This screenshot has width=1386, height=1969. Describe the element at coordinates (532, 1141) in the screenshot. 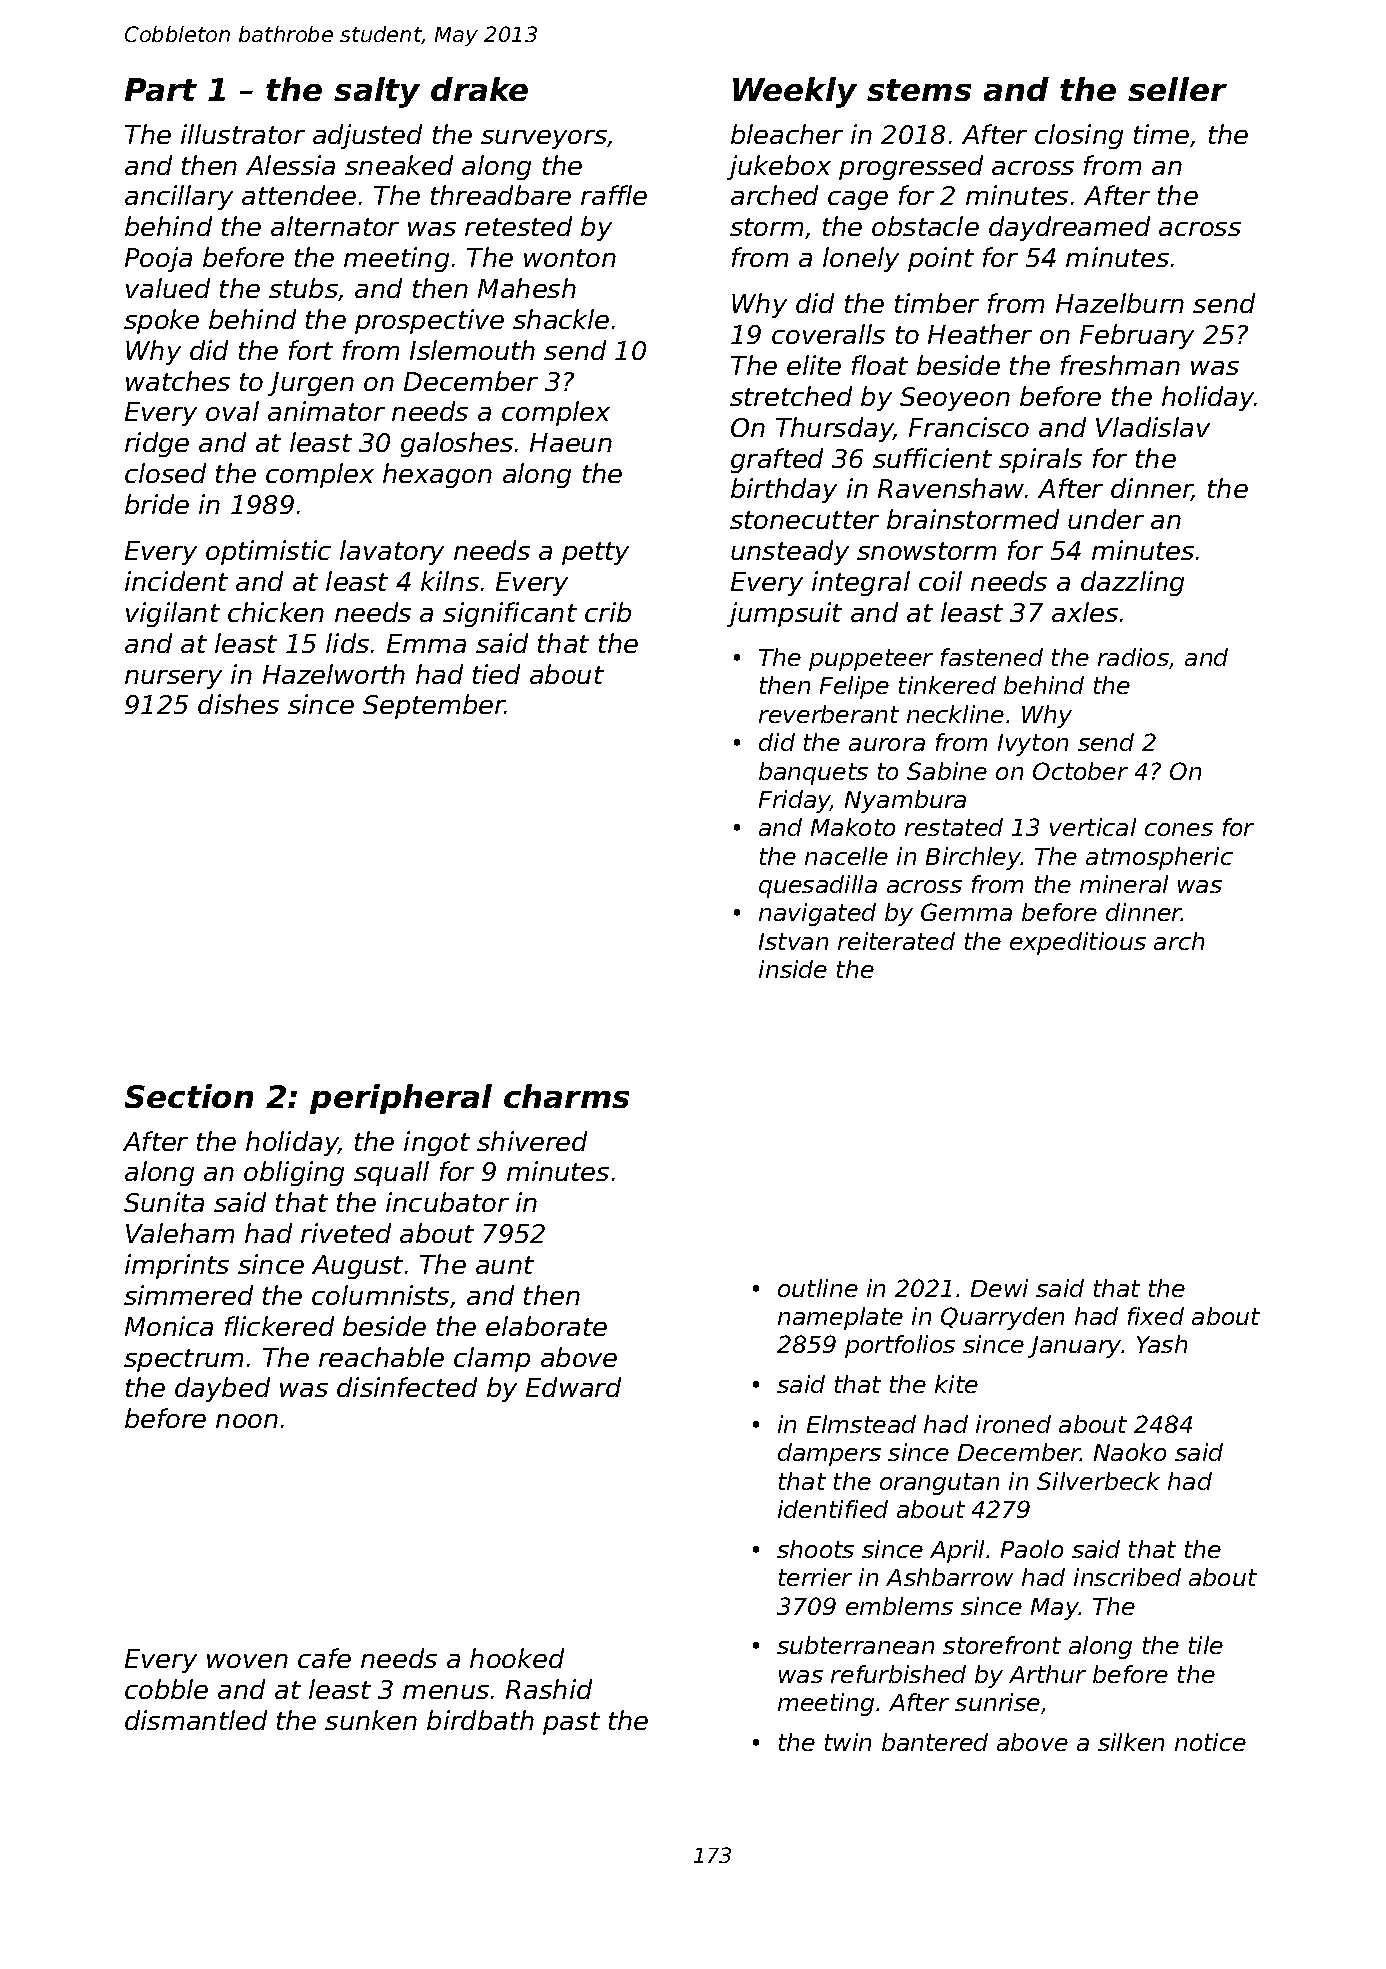

I see `shivered` at that location.
